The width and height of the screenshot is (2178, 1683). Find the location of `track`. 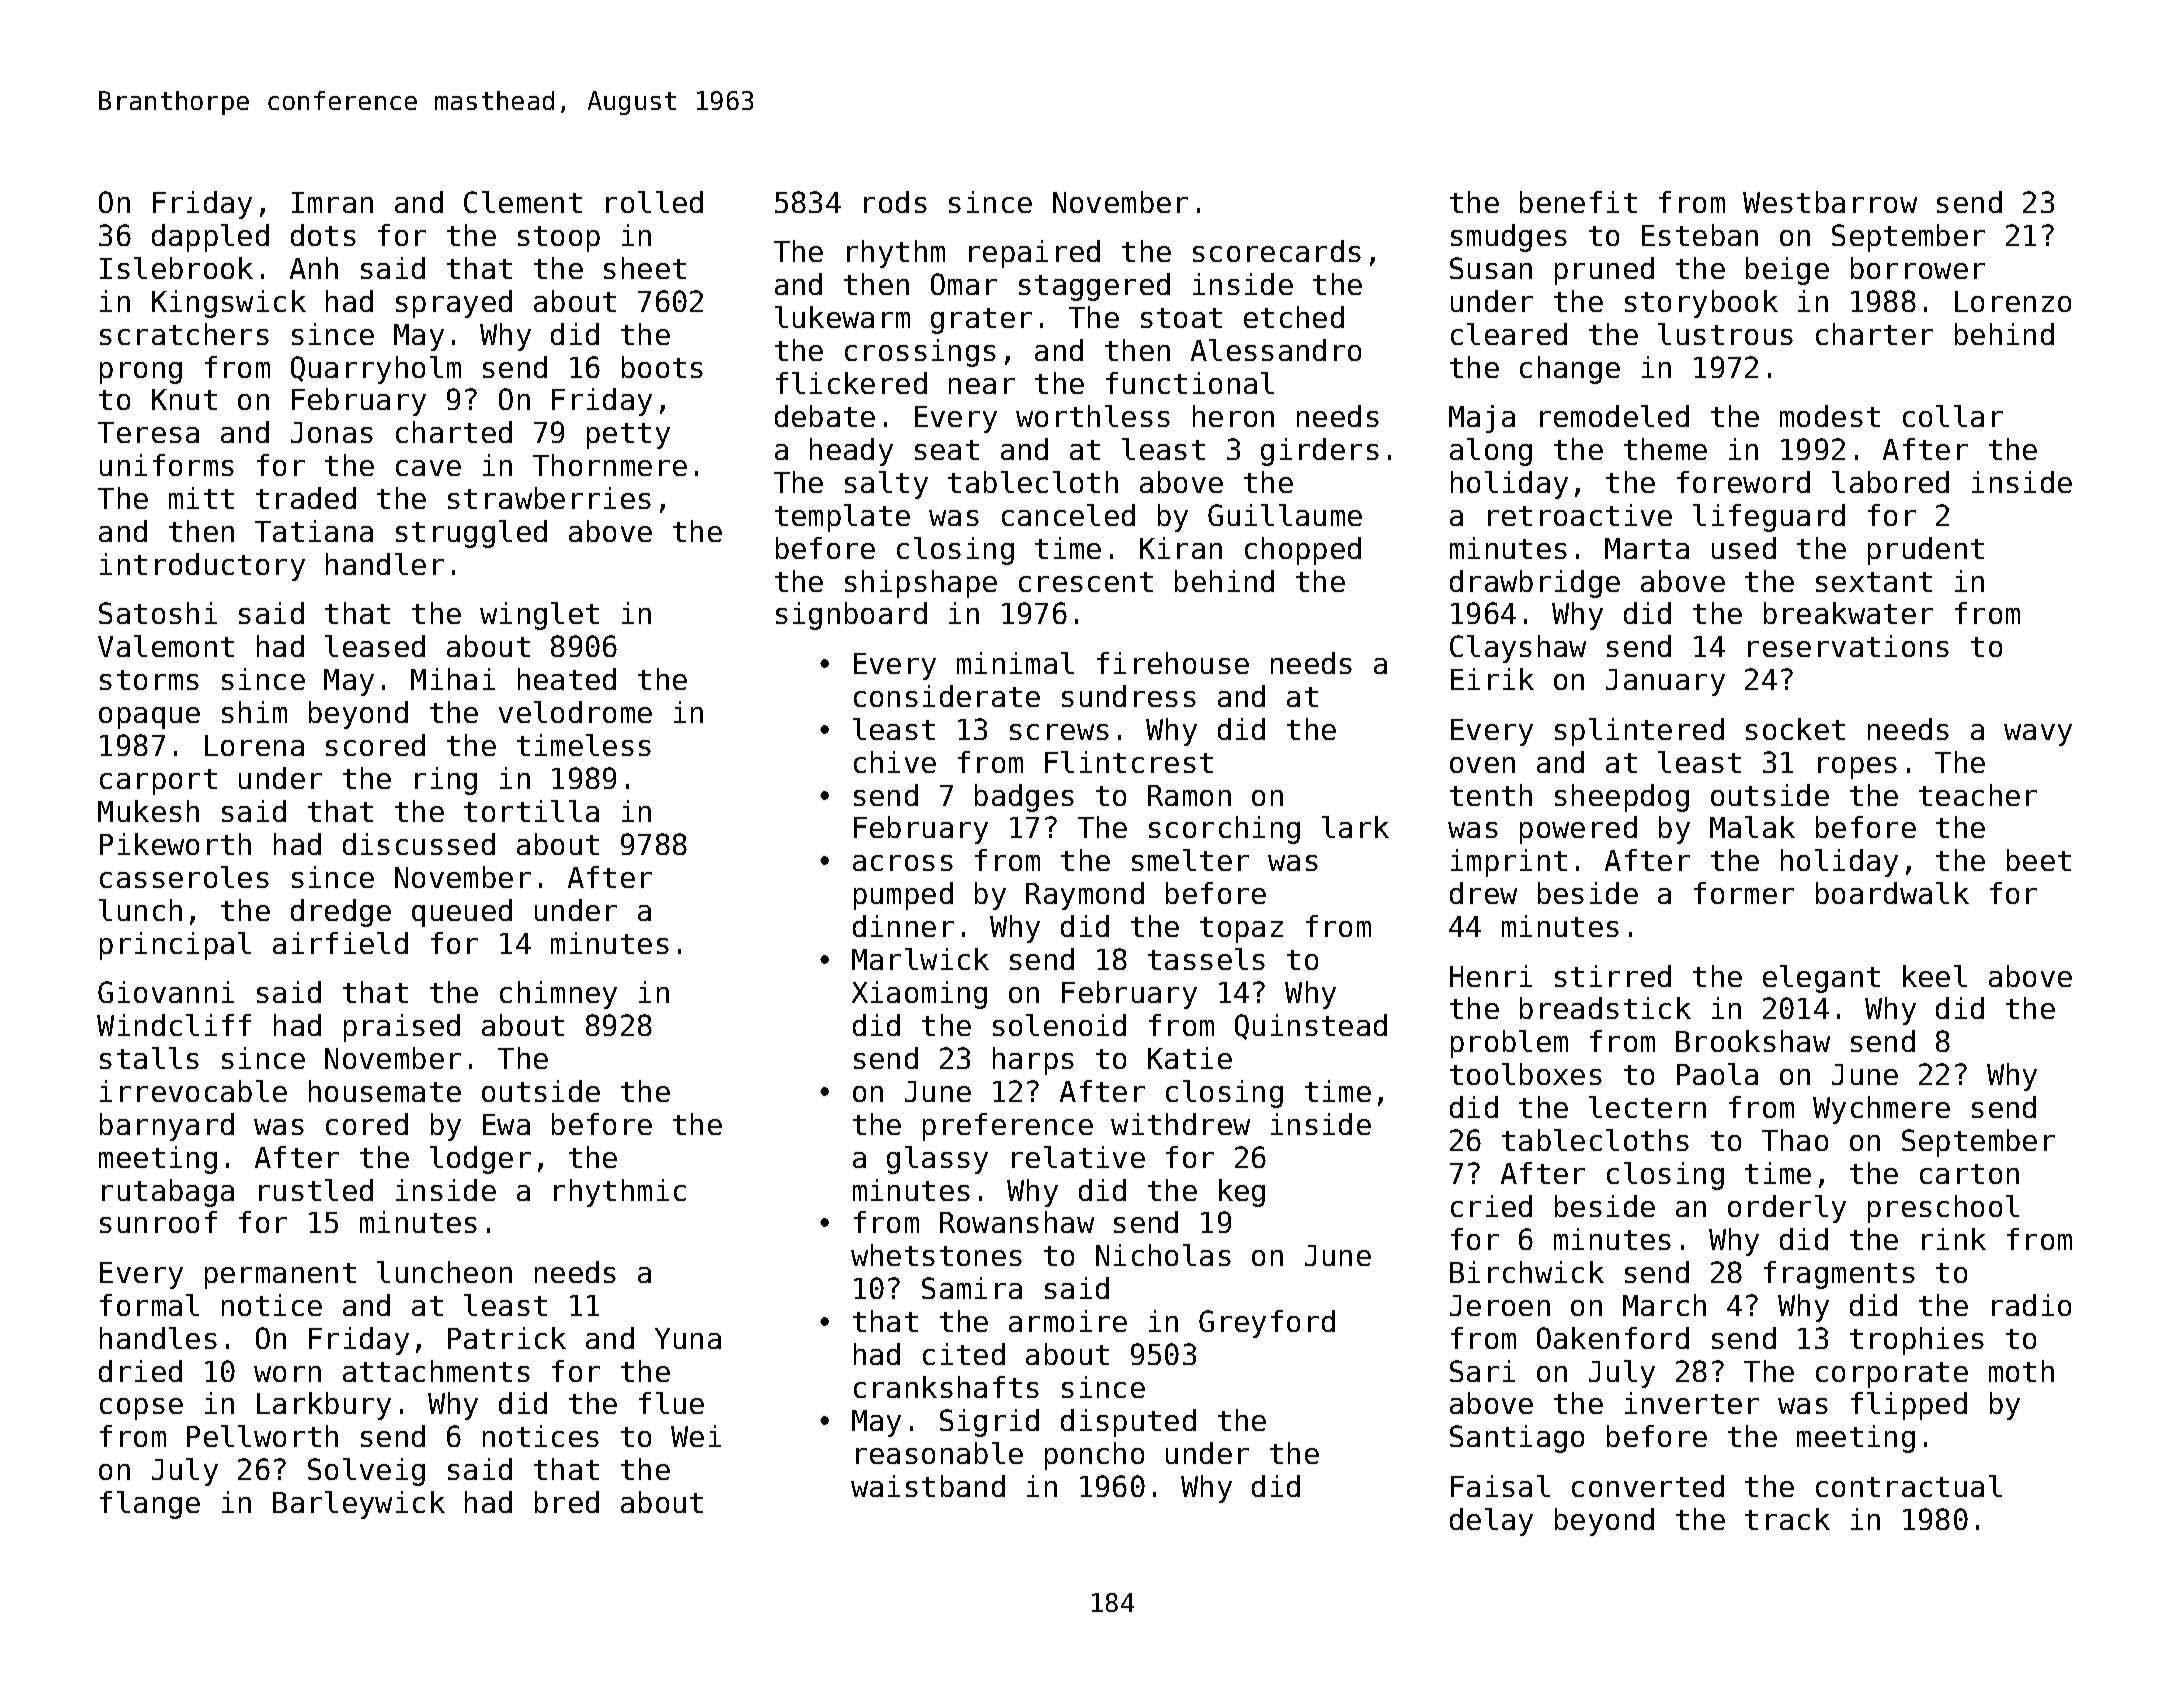

track is located at coordinates (1787, 1519).
